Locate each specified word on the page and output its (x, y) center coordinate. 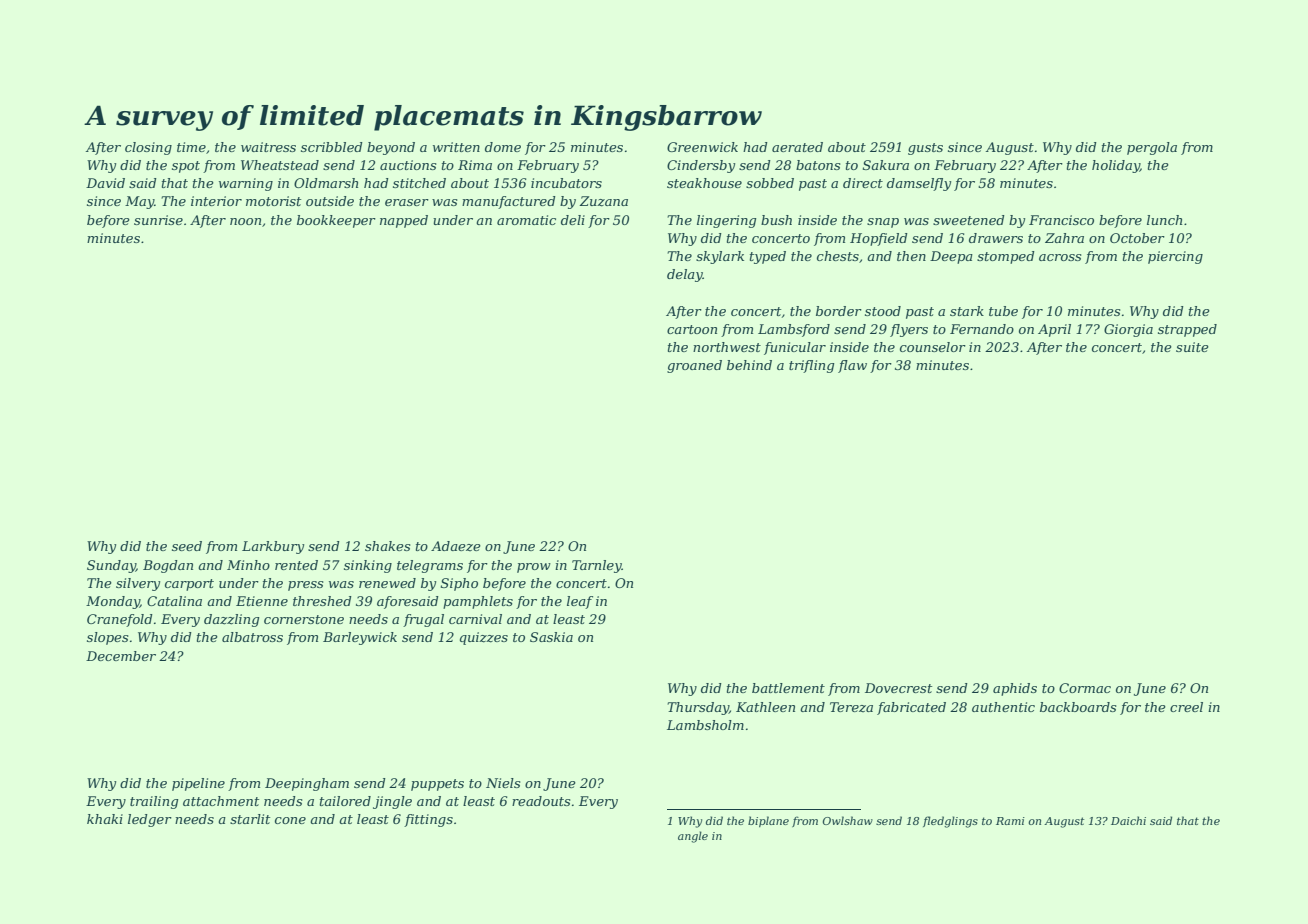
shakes (387, 546)
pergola (1152, 148)
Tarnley (597, 566)
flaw (852, 366)
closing (148, 148)
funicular (795, 348)
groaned (694, 366)
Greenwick (702, 147)
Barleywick (360, 638)
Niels (503, 783)
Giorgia (1128, 330)
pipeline (198, 784)
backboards (1078, 707)
